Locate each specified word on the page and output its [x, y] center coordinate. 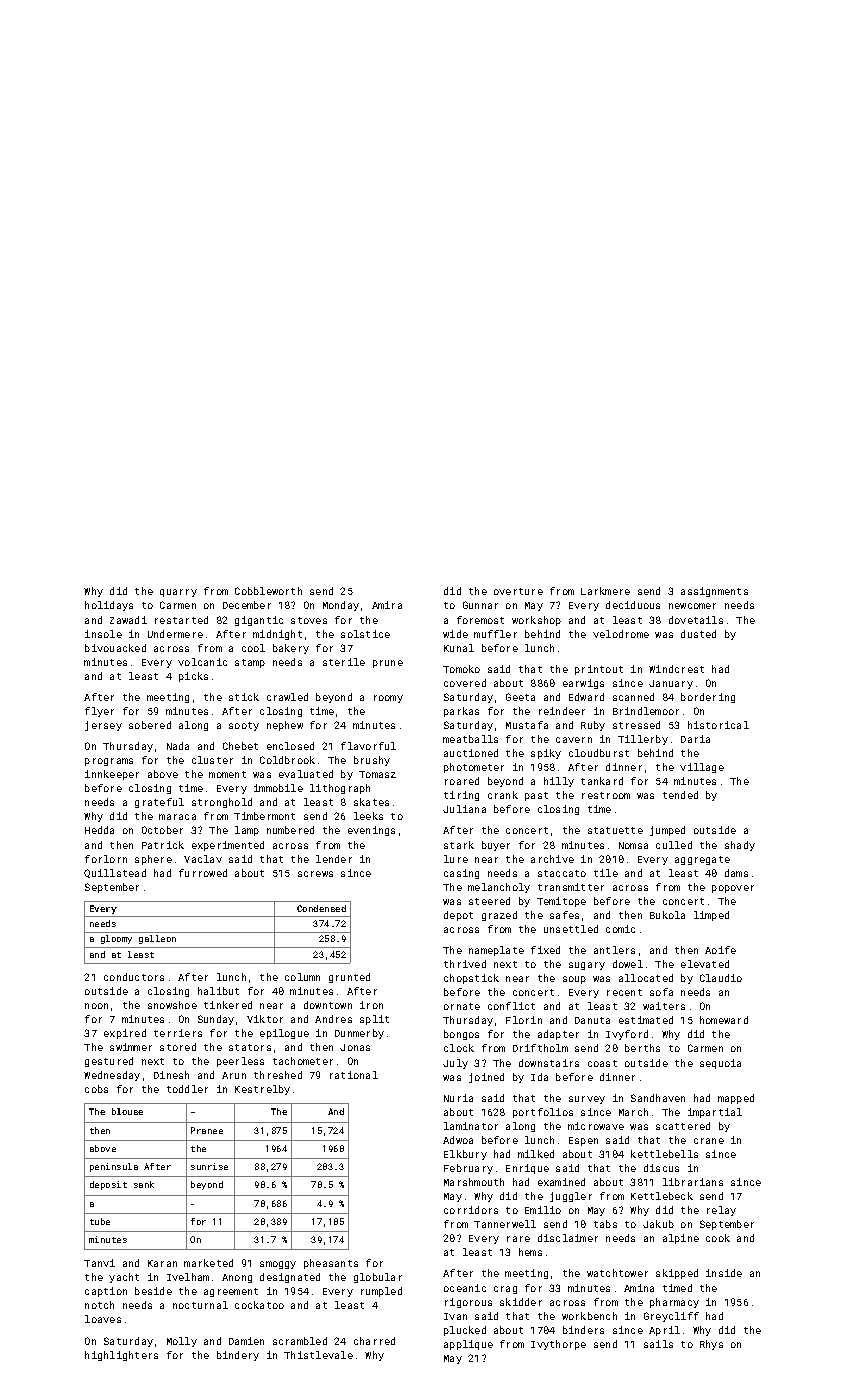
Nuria [458, 1098]
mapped [736, 1099]
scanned [633, 697]
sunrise [209, 1166]
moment [227, 774]
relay [721, 1211]
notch [99, 1305]
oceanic [465, 1288]
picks [193, 677]
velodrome [621, 634]
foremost [480, 620]
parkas [461, 712]
